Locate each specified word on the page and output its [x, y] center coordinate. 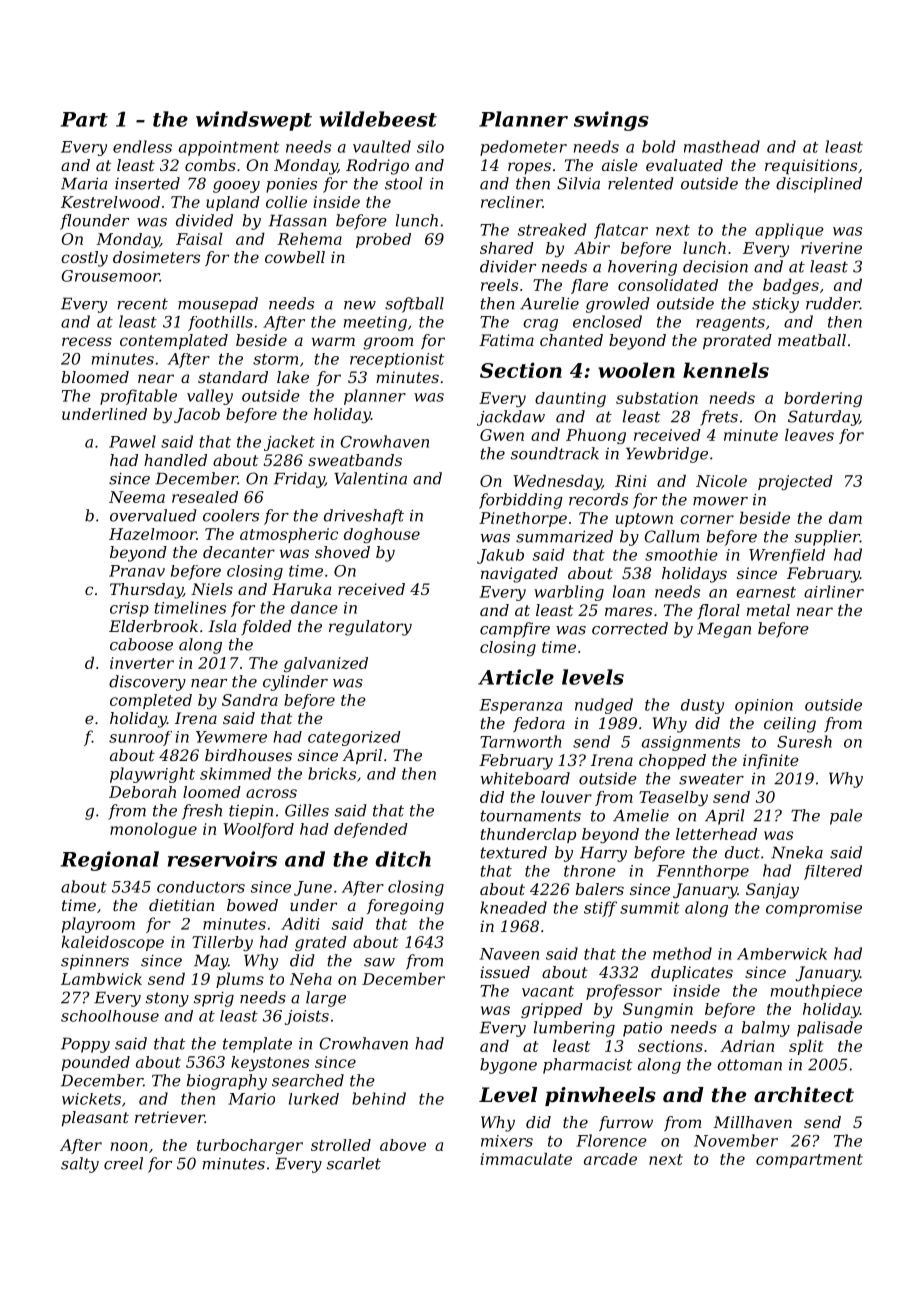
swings [611, 121]
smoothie [681, 554]
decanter [239, 552]
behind [379, 1098]
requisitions [811, 167]
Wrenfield [787, 556]
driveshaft [364, 517]
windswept [254, 121]
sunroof [140, 738]
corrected [630, 628]
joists [307, 1017]
